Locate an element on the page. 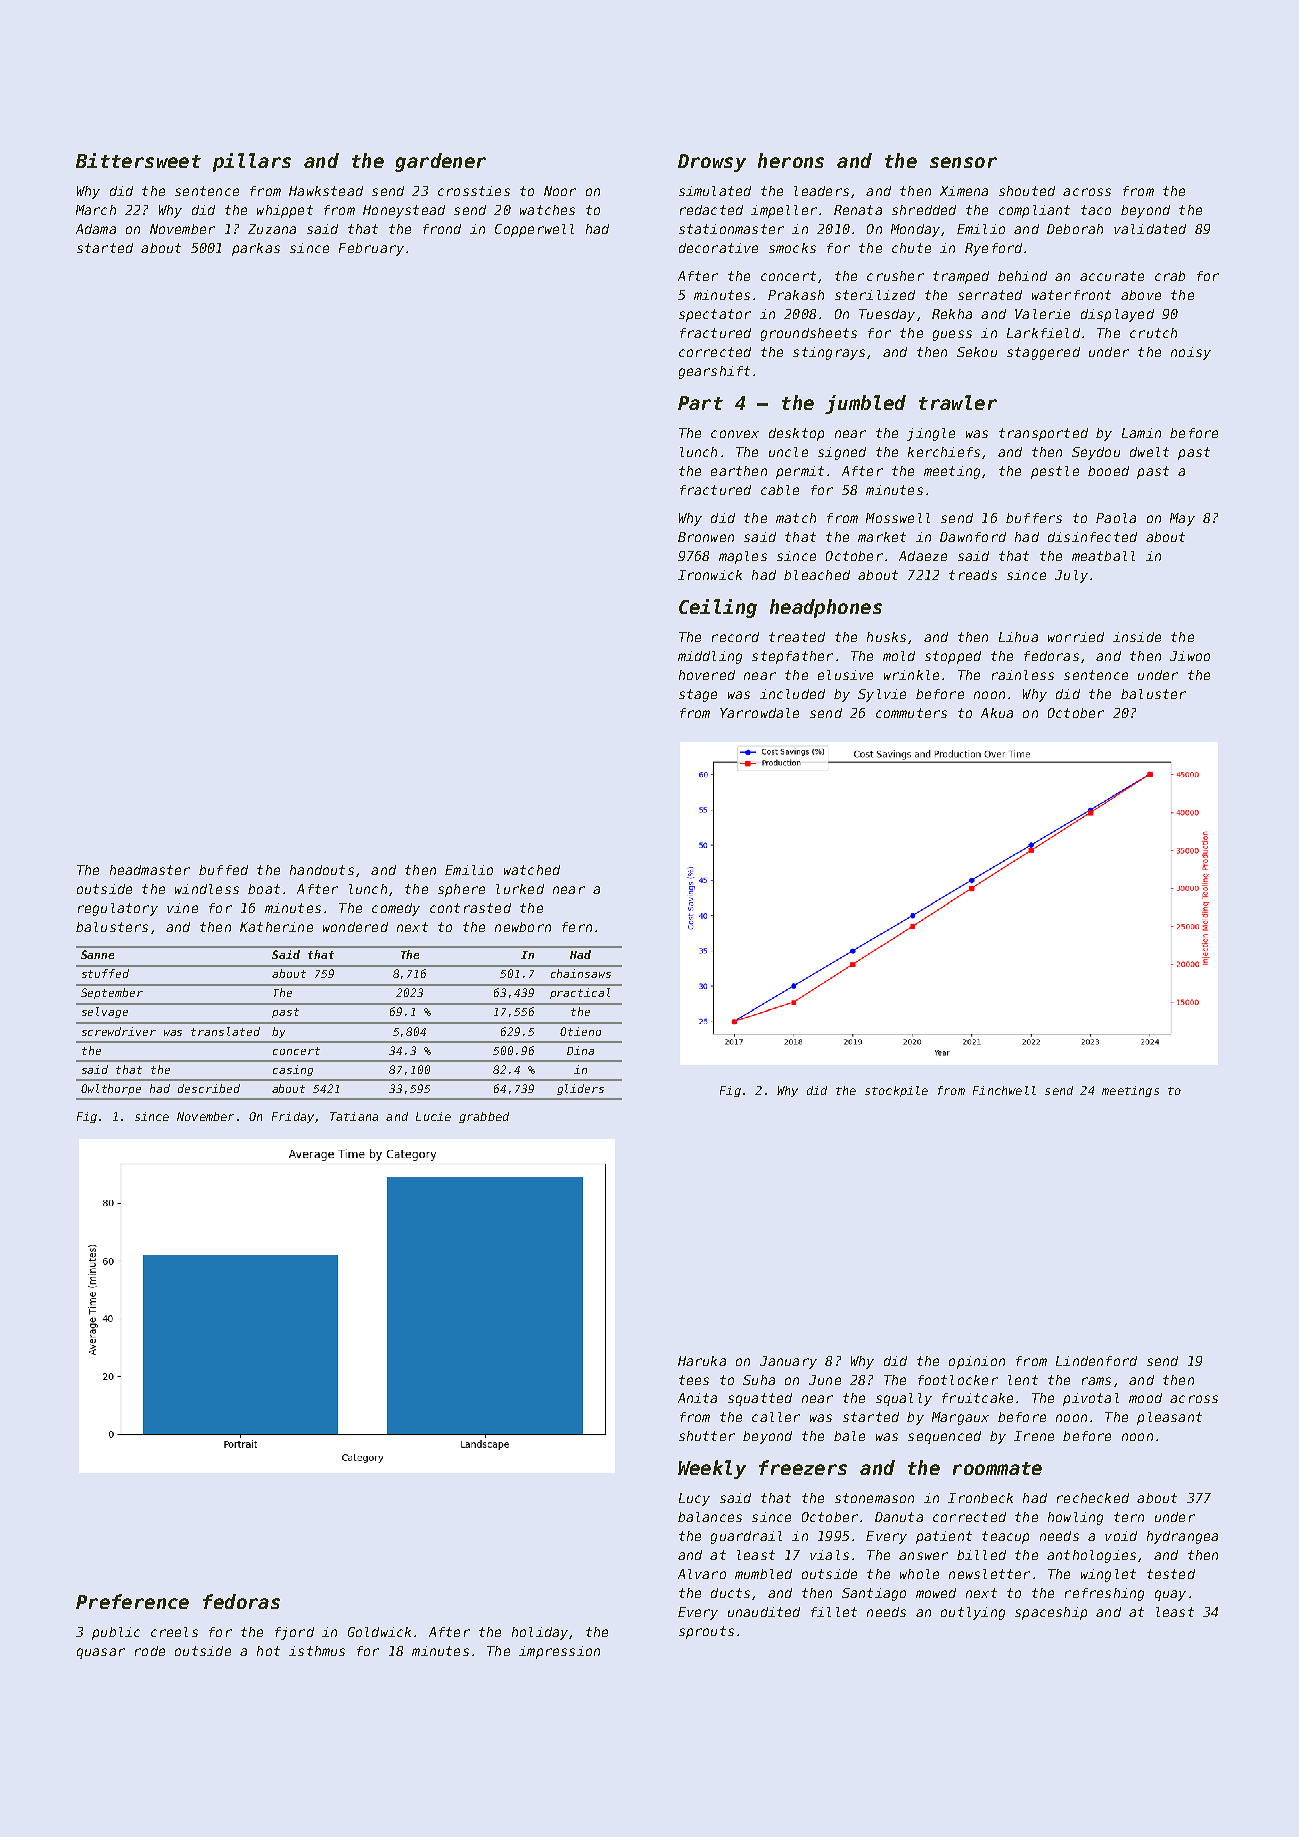 The width and height of the document is (1299, 1837). Honeystead is located at coordinates (404, 211).
